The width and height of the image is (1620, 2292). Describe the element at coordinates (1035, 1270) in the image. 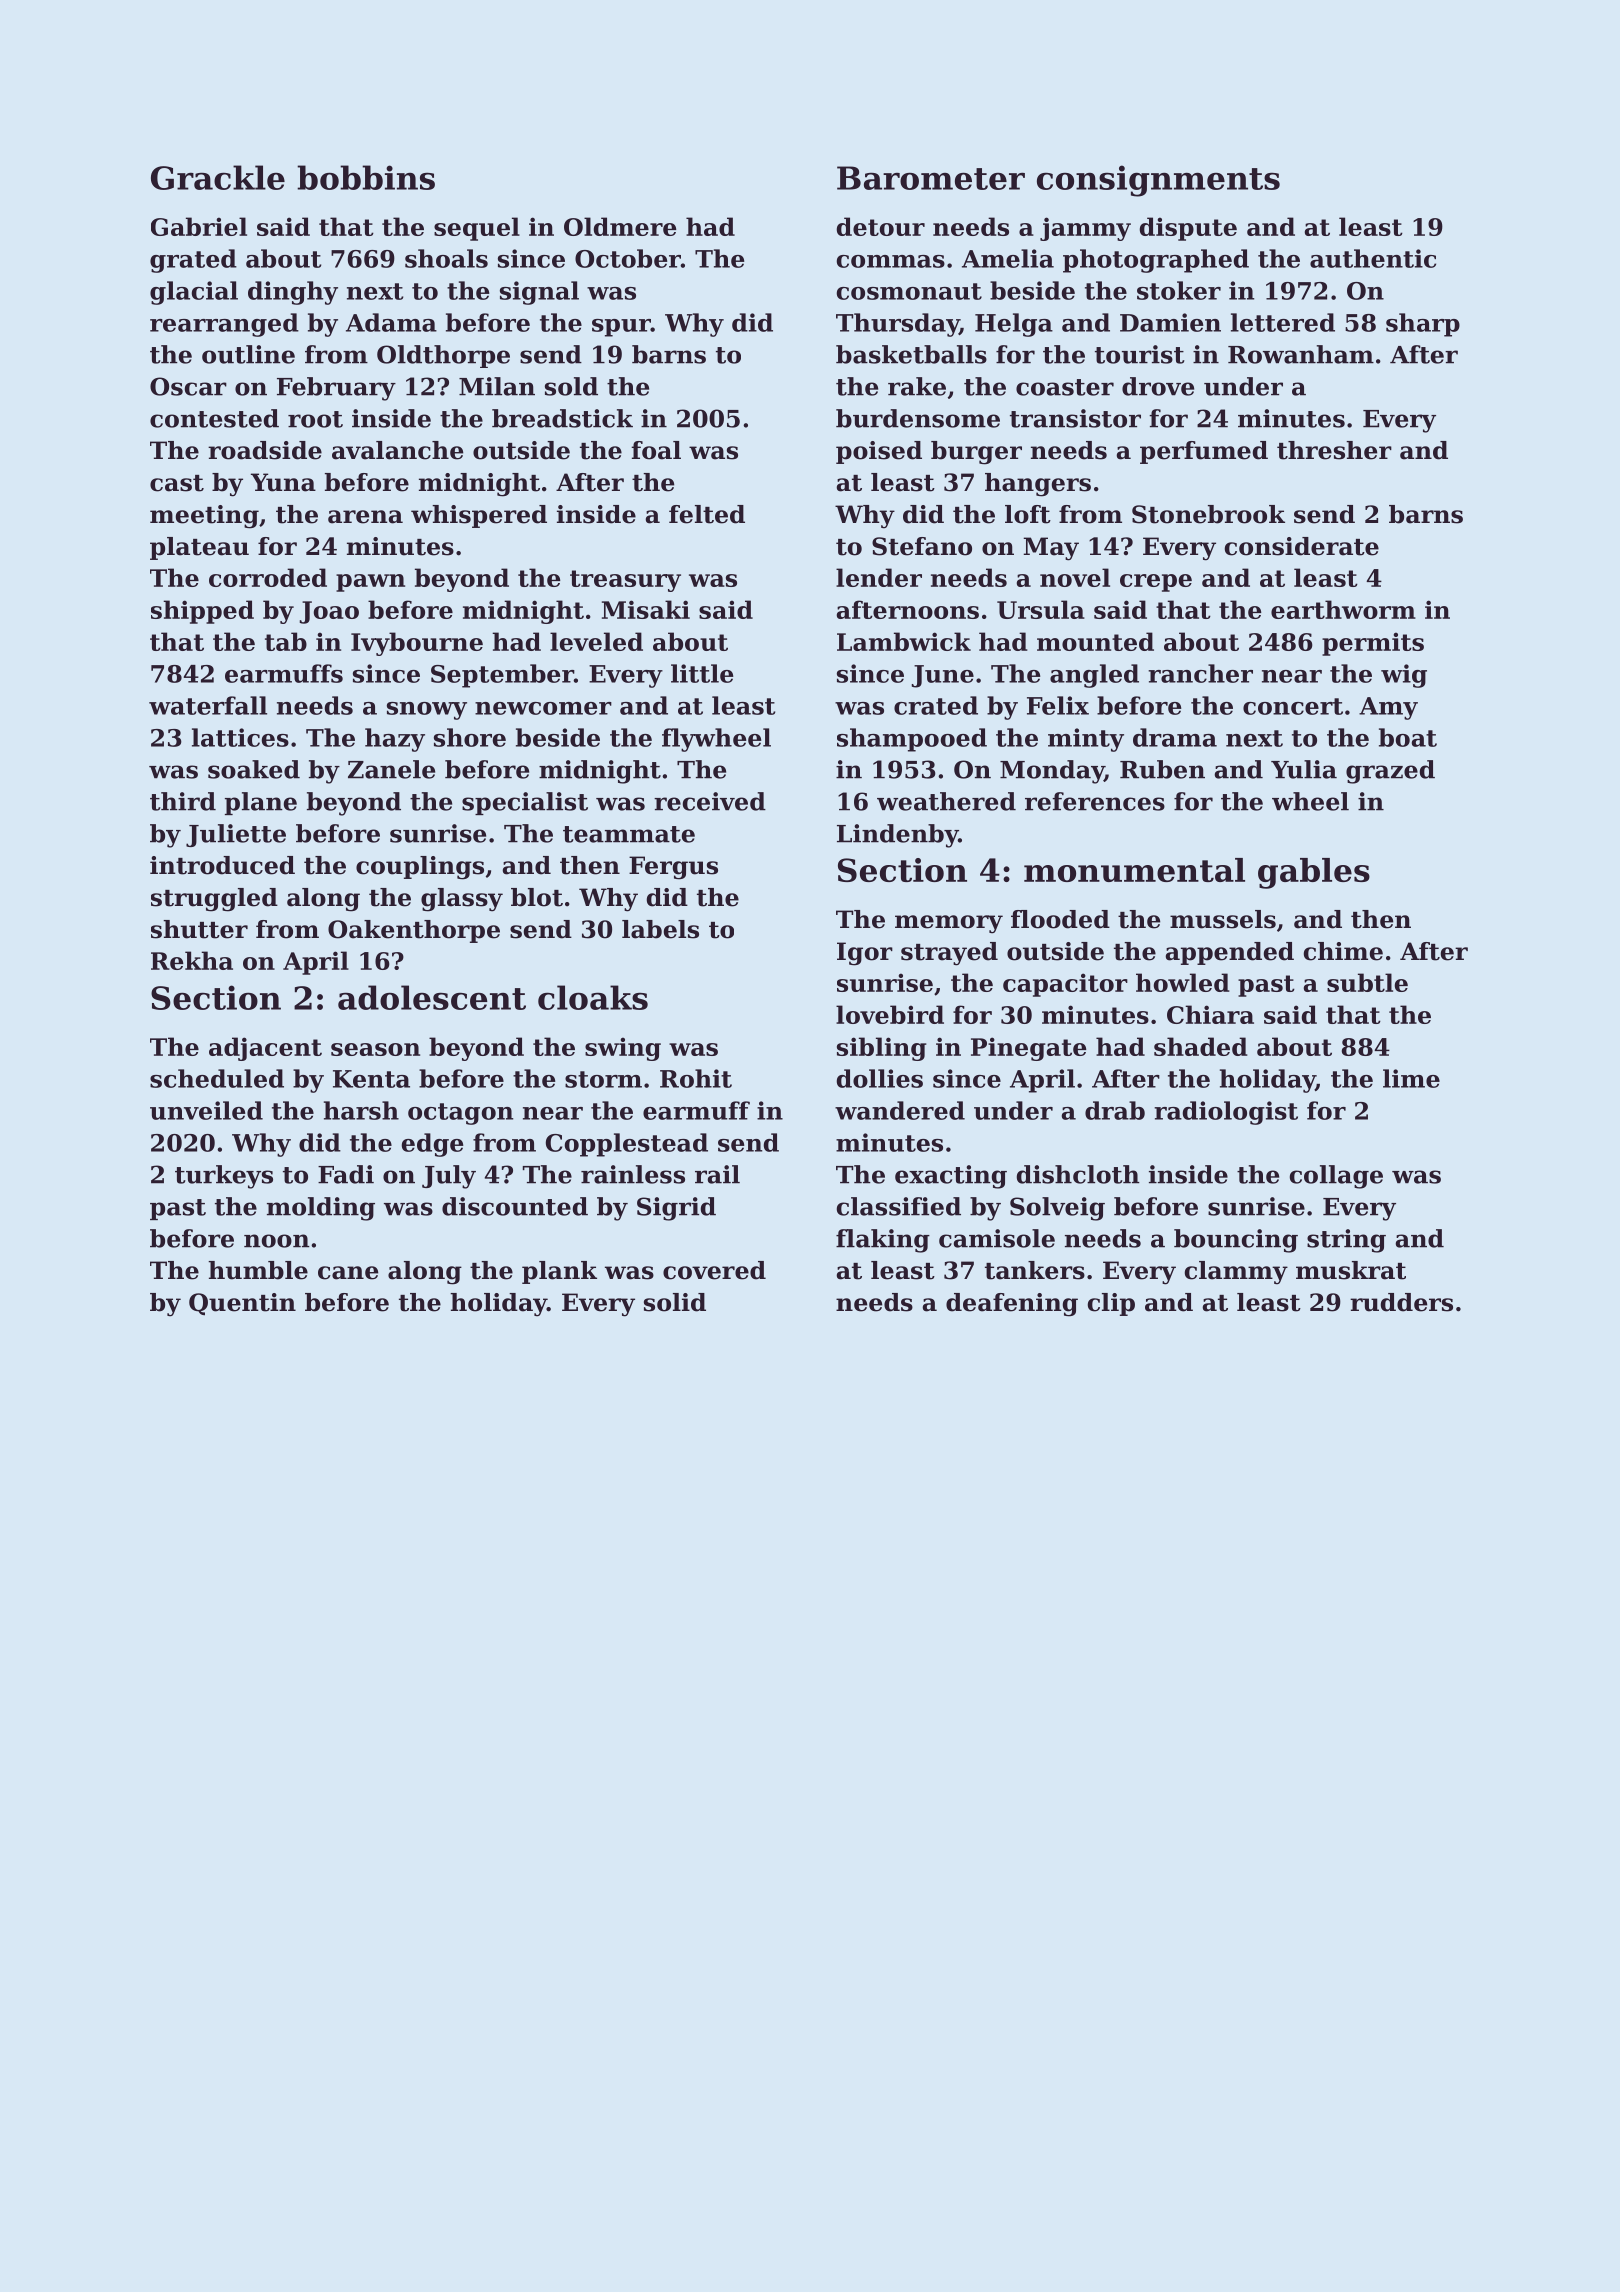

I see `tankers` at that location.
